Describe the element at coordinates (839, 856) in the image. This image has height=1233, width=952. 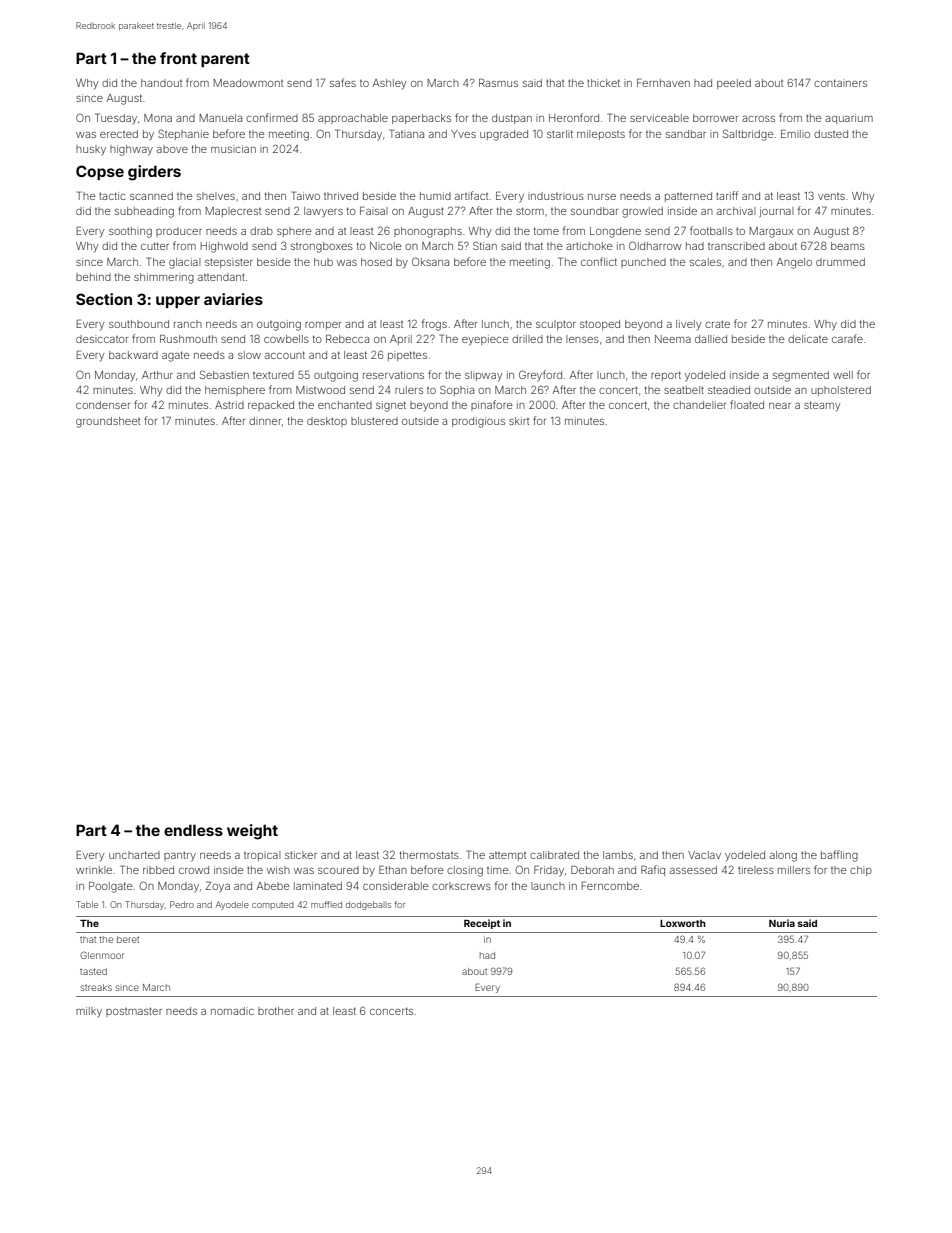
I see `baffling` at that location.
